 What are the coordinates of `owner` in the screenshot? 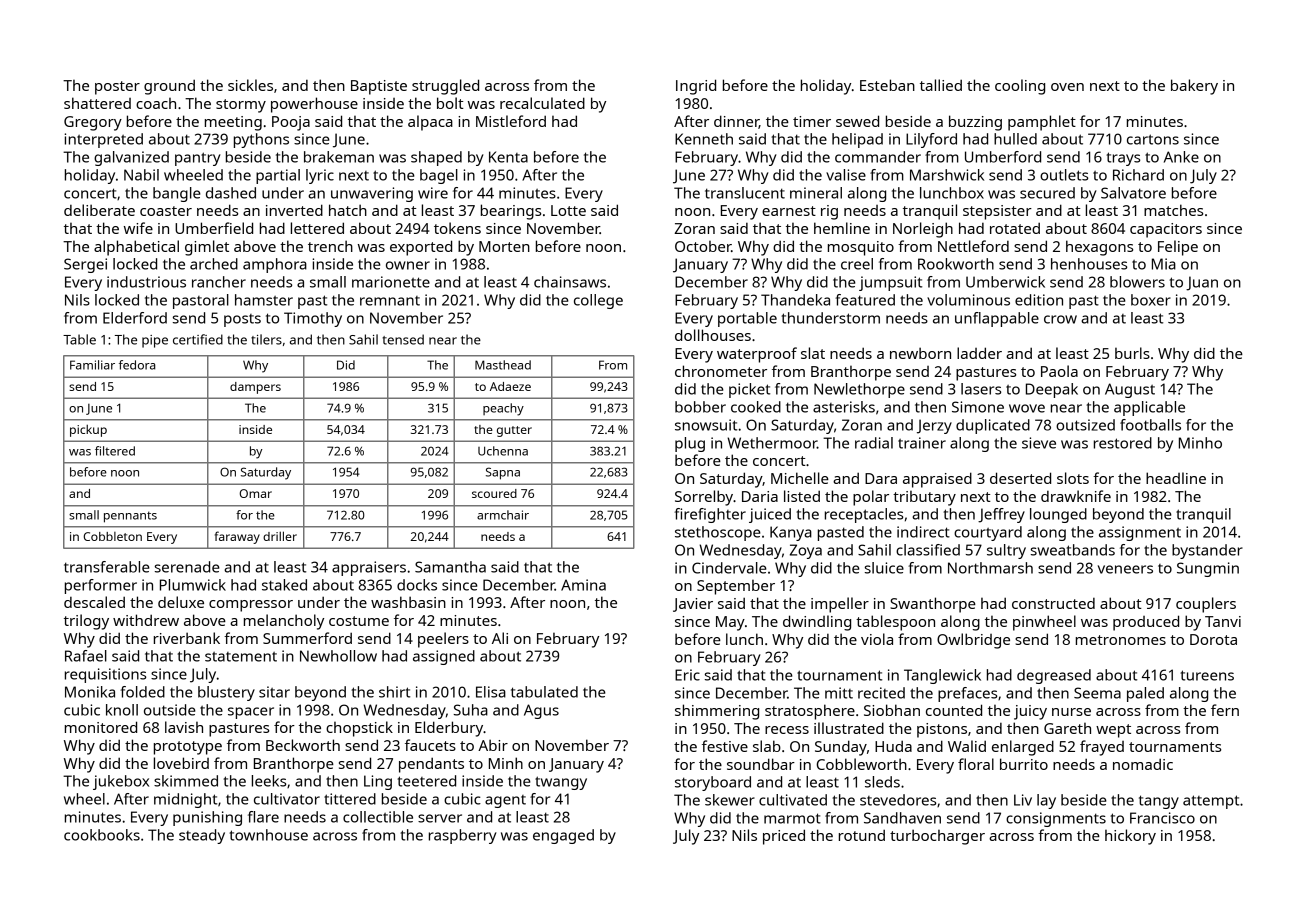 It's located at (408, 265).
